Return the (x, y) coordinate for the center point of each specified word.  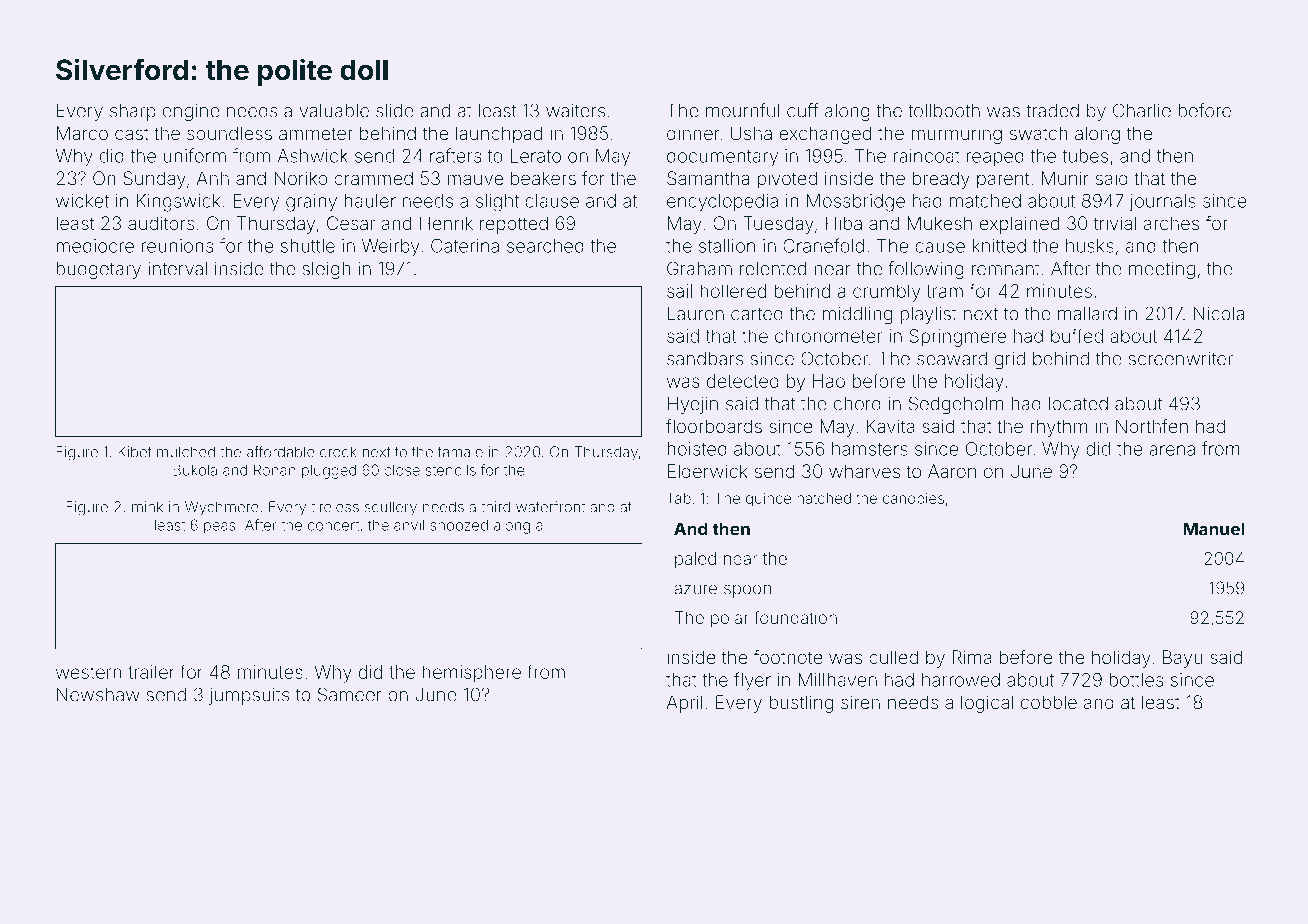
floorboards (714, 426)
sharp (133, 112)
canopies (913, 500)
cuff (802, 110)
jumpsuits (249, 696)
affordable (281, 452)
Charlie (1142, 110)
